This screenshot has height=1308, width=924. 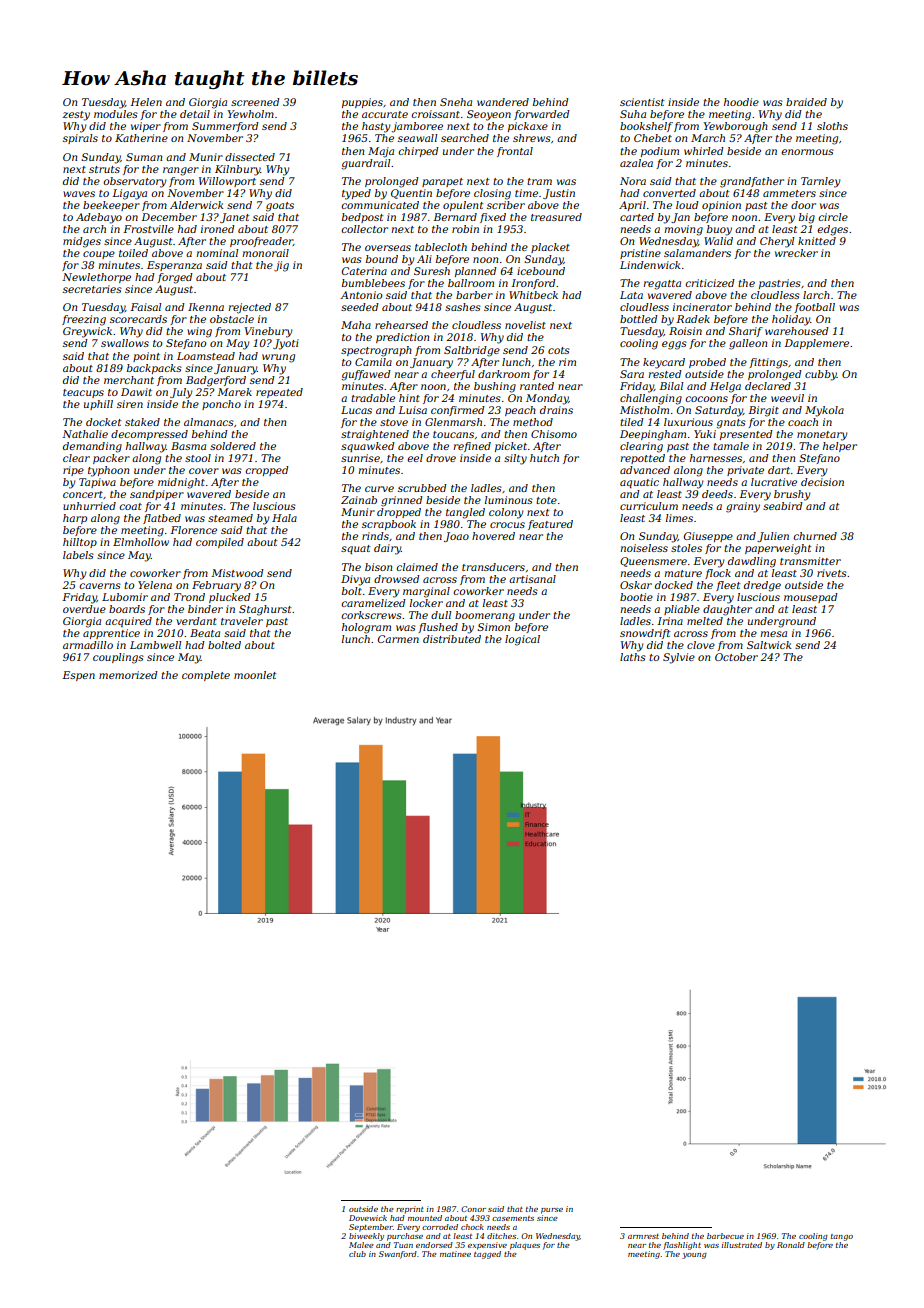 I want to click on Carmen, so click(x=398, y=639).
